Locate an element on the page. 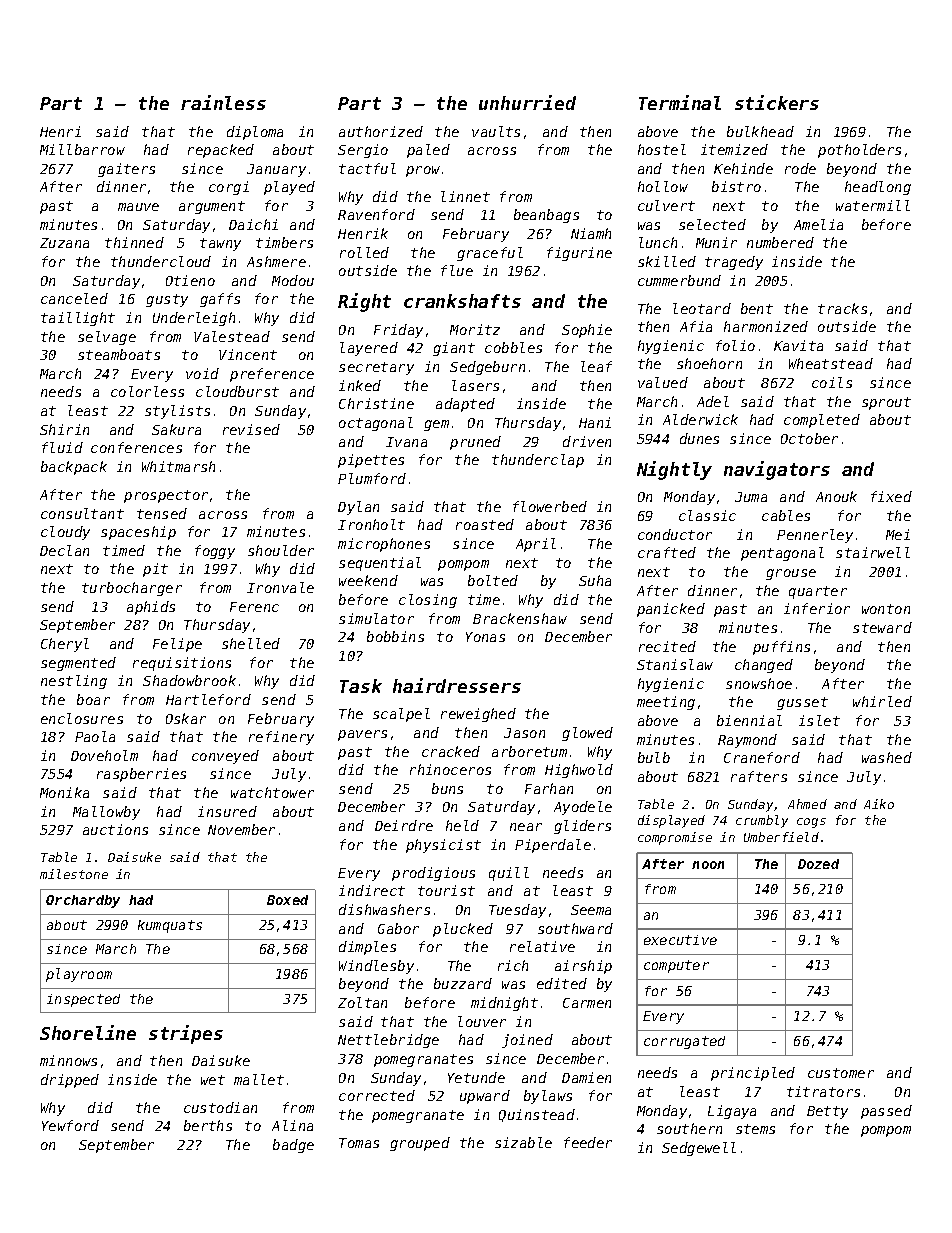 The image size is (952, 1233). aphids is located at coordinates (151, 608).
